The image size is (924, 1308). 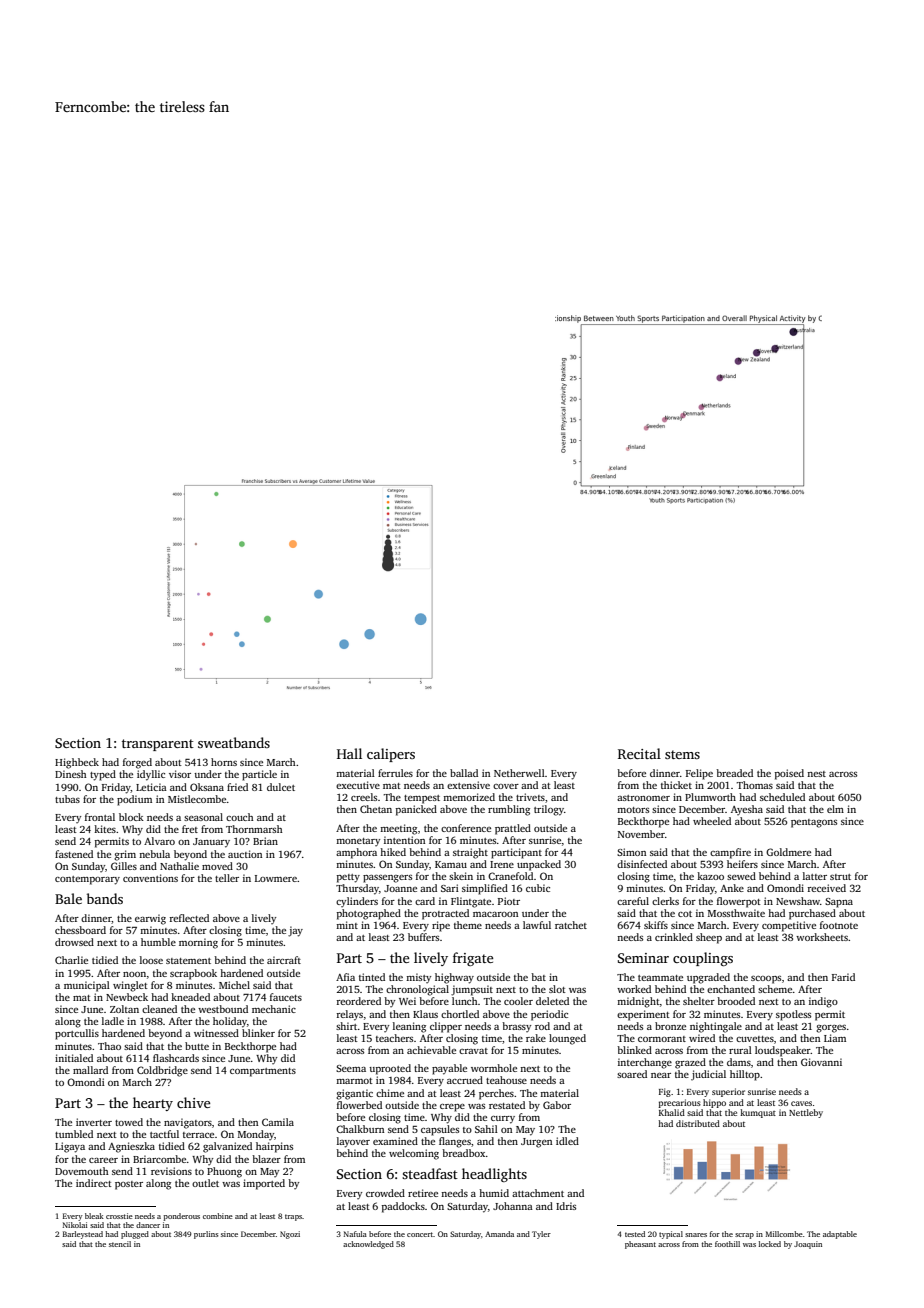 I want to click on traps, so click(x=293, y=1217).
